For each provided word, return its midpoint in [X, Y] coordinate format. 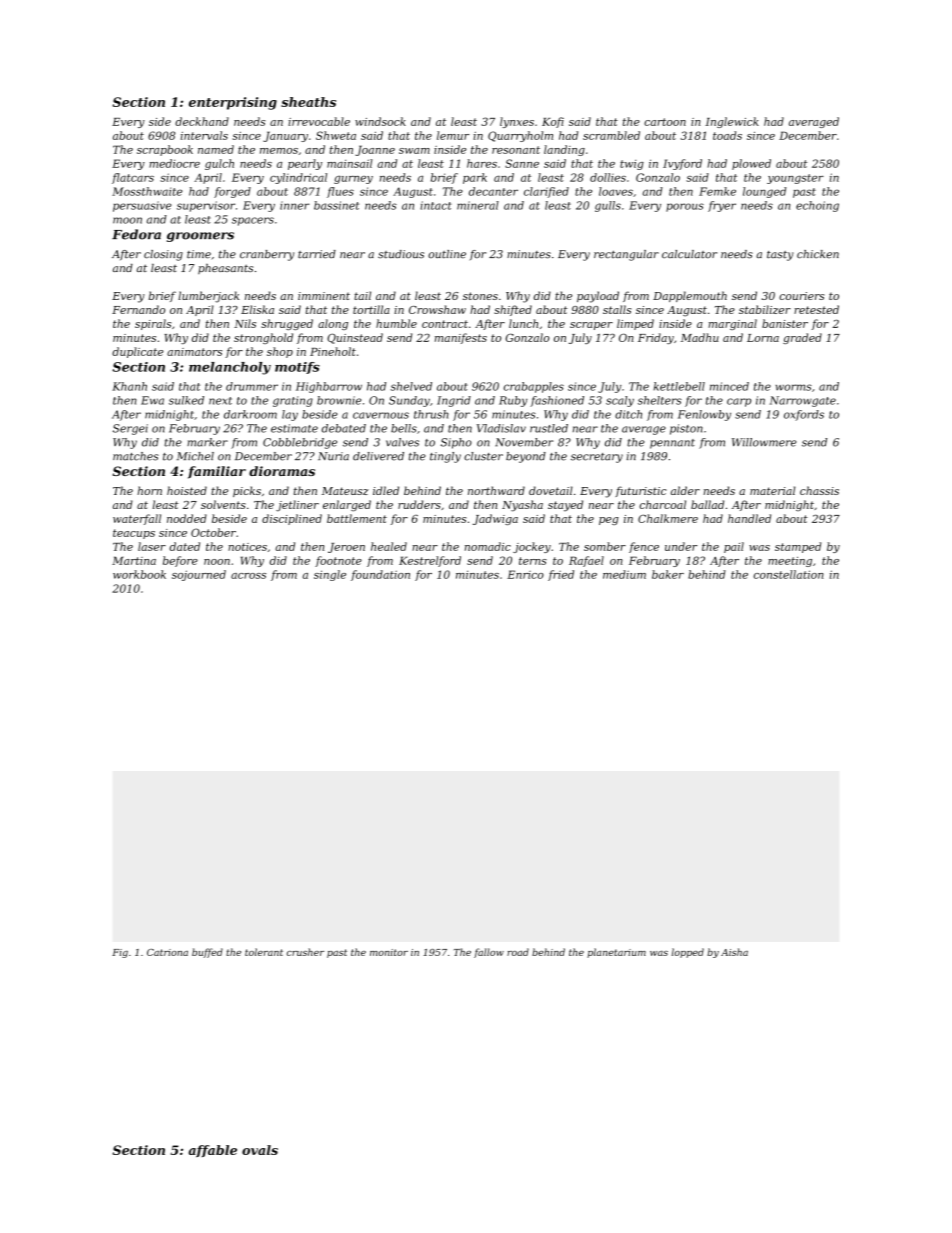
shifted [513, 310]
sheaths [308, 102]
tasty [780, 256]
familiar [217, 472]
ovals [260, 1150]
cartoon [665, 122]
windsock [380, 121]
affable [213, 1151]
